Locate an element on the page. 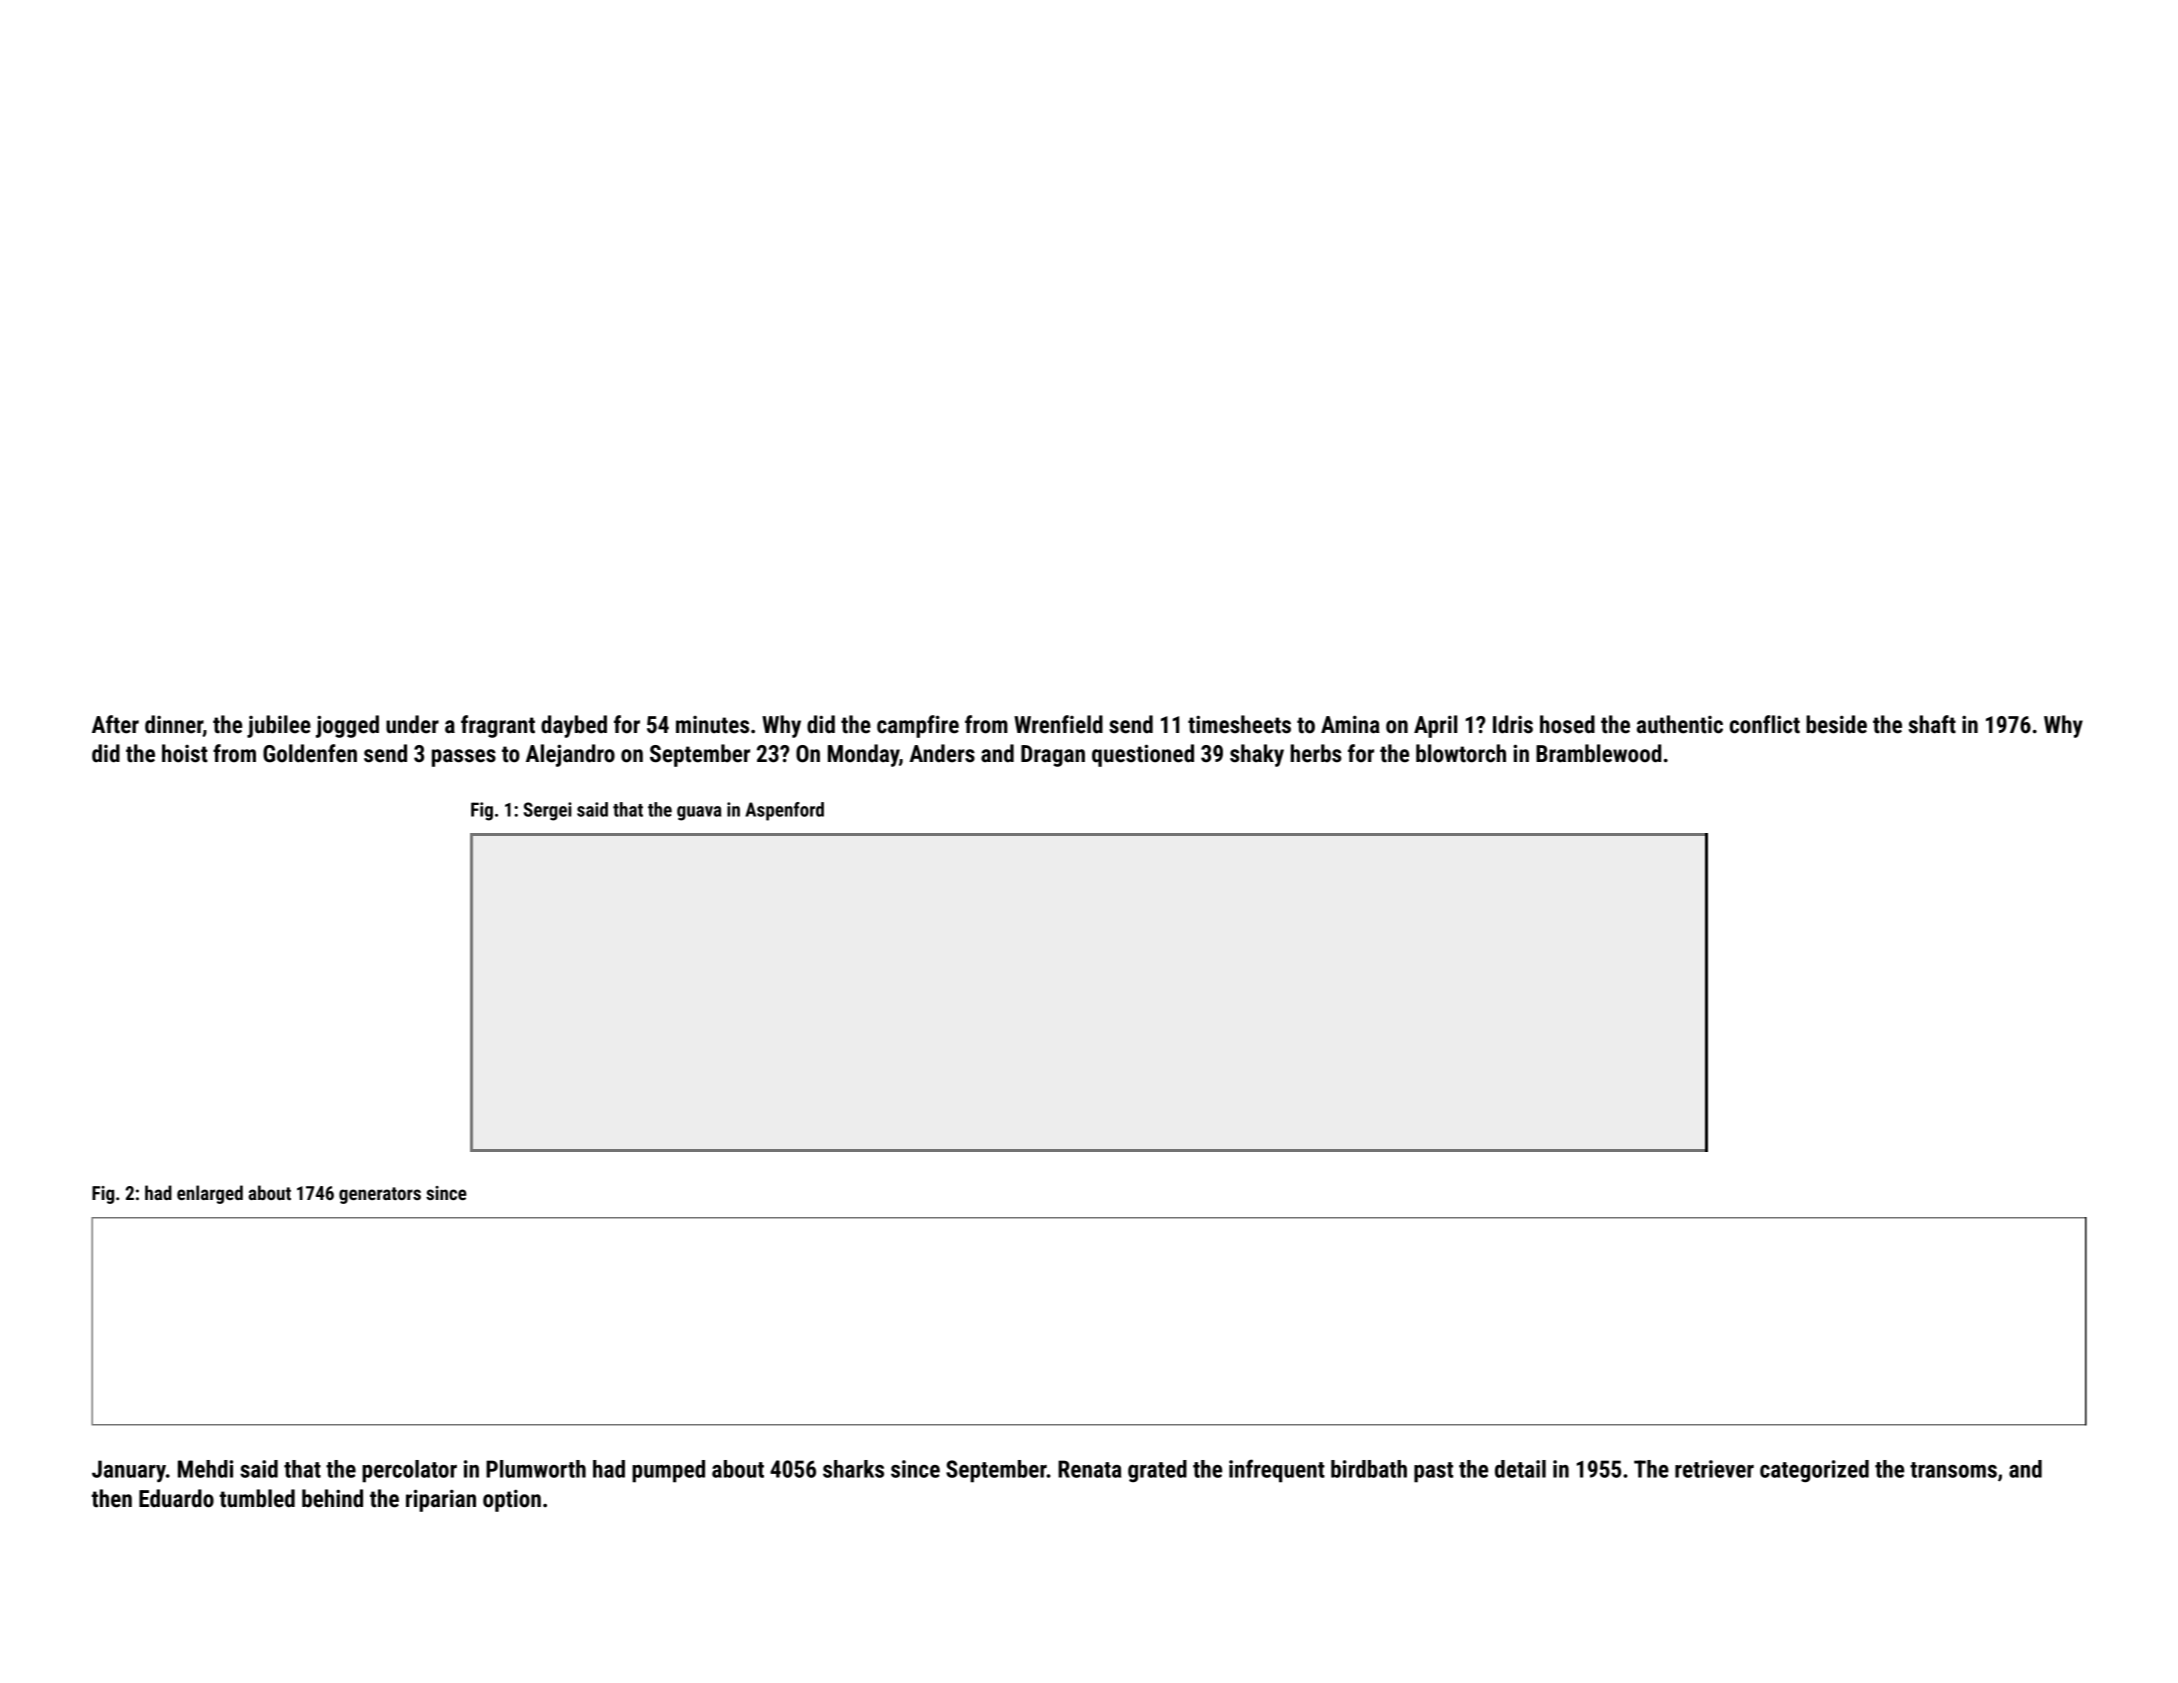 The width and height of the image is (2178, 1683). Goldenfen is located at coordinates (310, 753).
